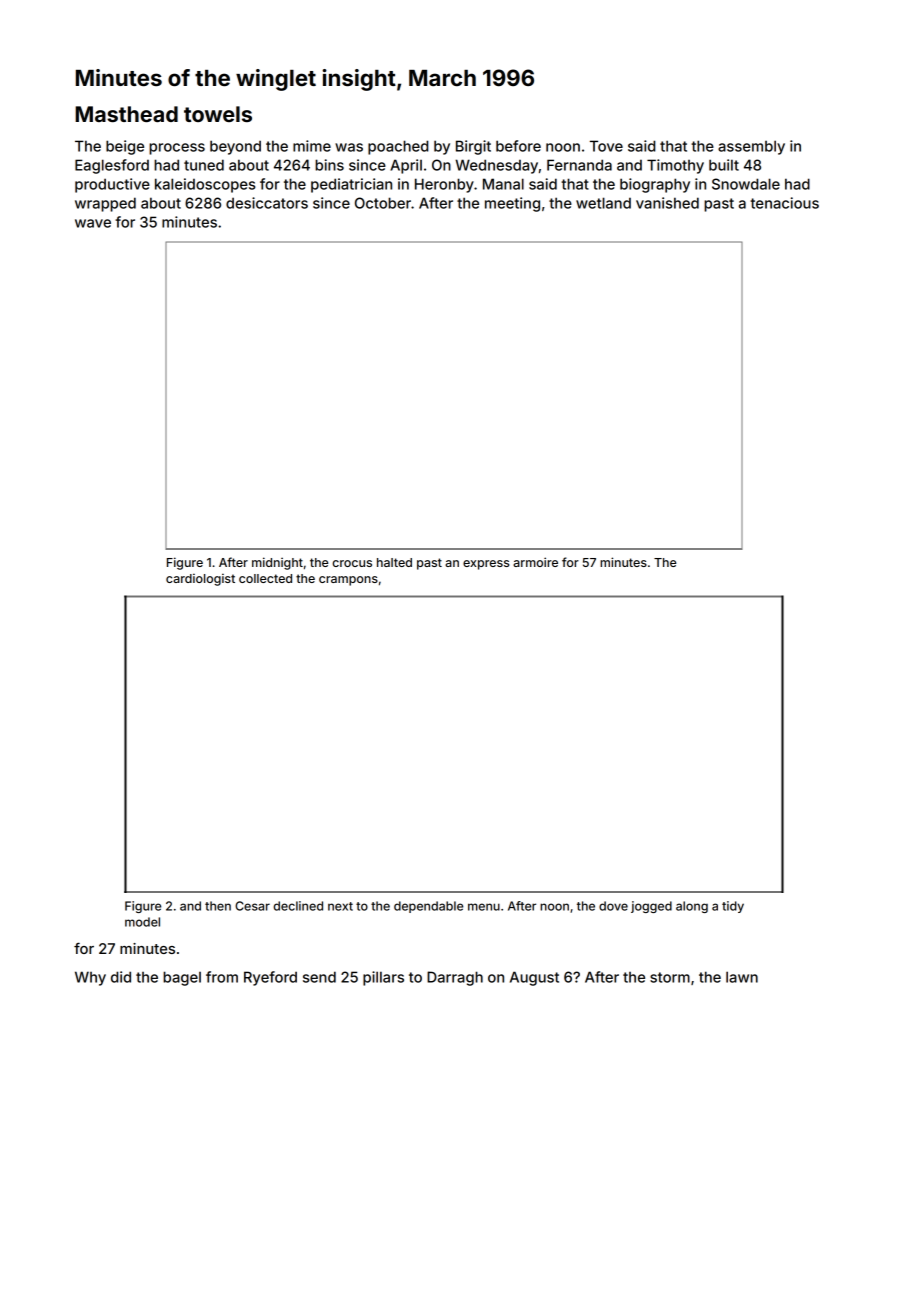 The image size is (908, 1316). I want to click on send, so click(319, 977).
